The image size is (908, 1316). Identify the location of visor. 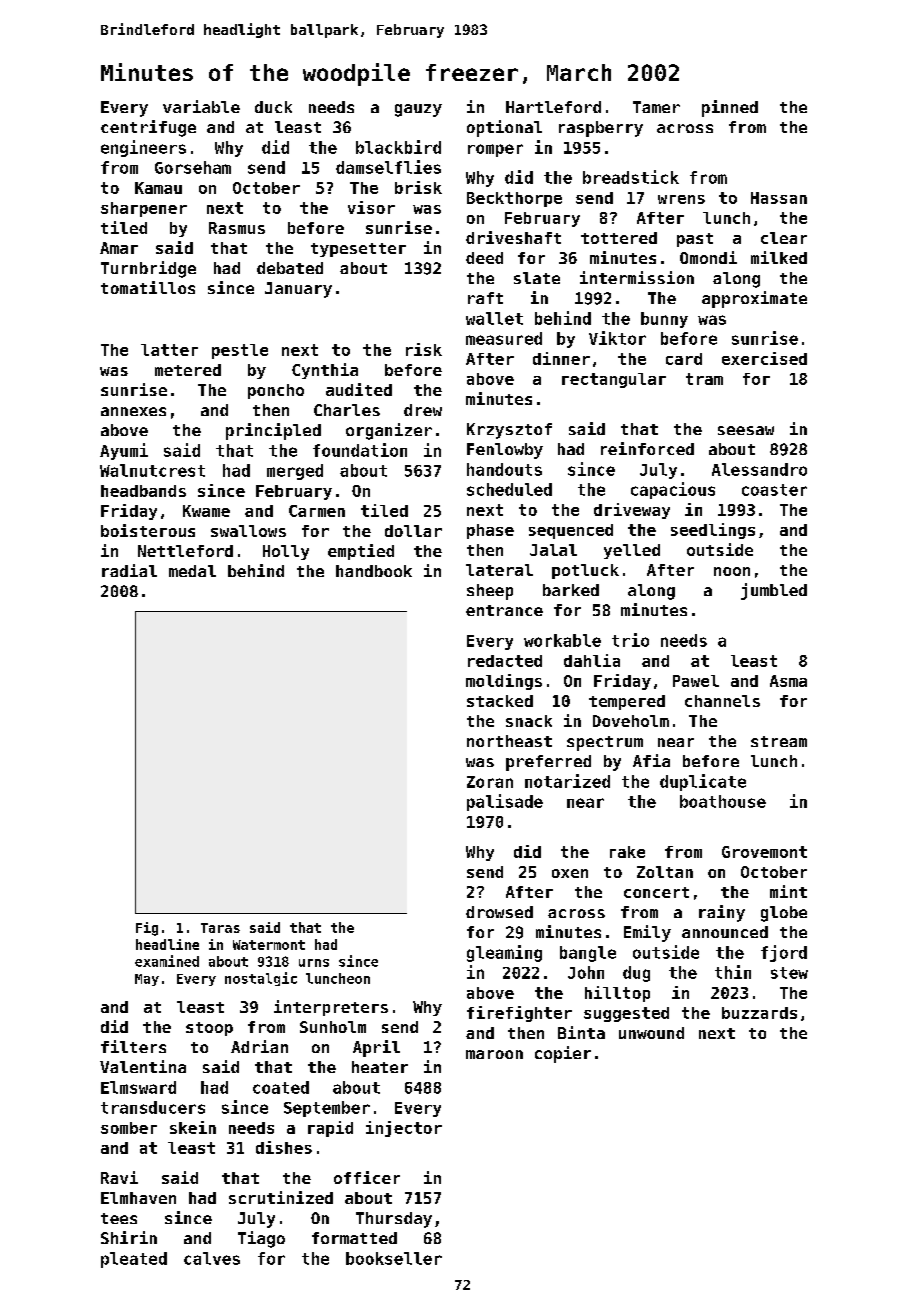
(371, 207).
